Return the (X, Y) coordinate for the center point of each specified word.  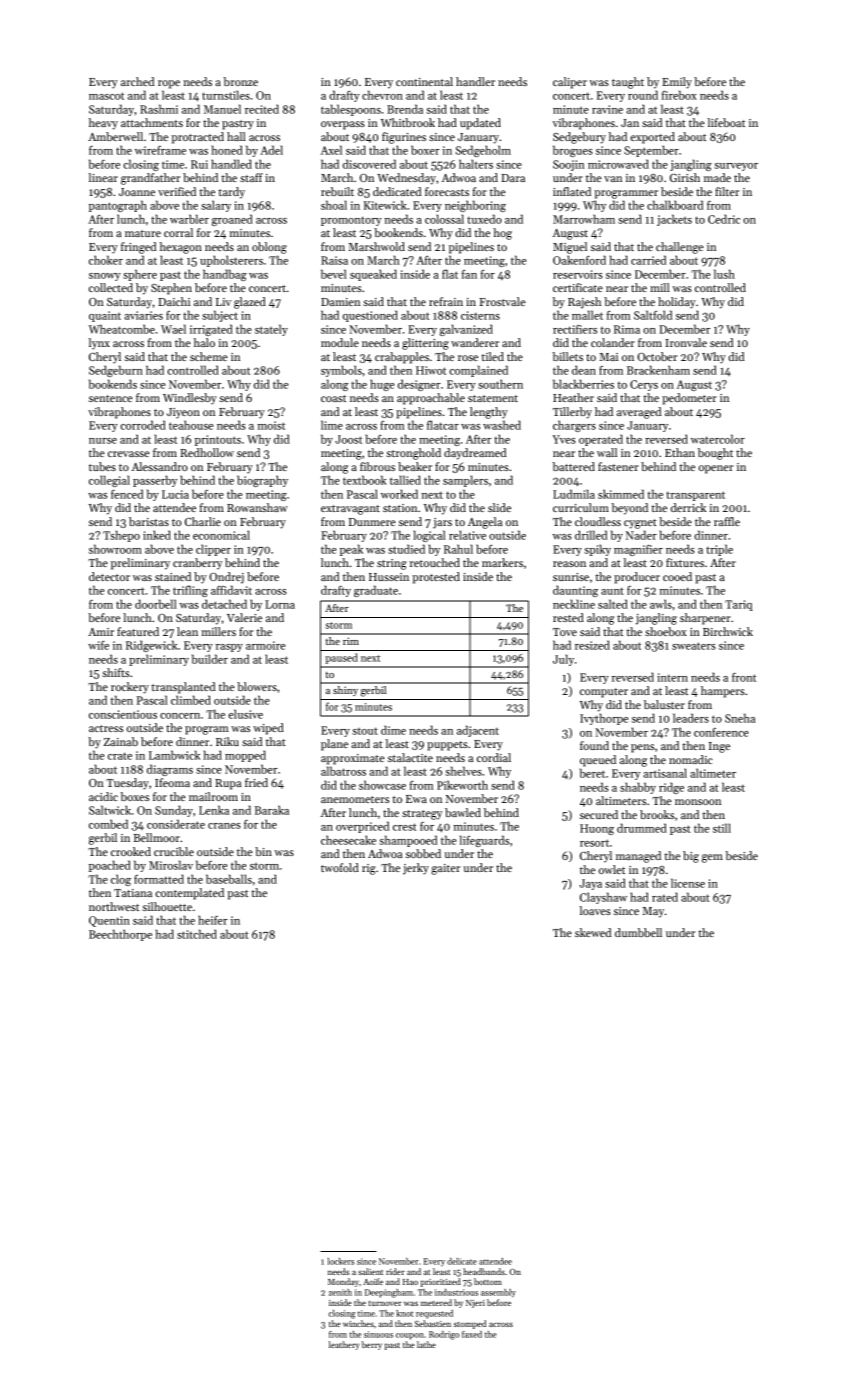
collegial (109, 481)
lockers (341, 1261)
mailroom (213, 796)
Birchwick (728, 631)
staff (251, 177)
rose (468, 358)
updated (480, 124)
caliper (570, 83)
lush (724, 274)
